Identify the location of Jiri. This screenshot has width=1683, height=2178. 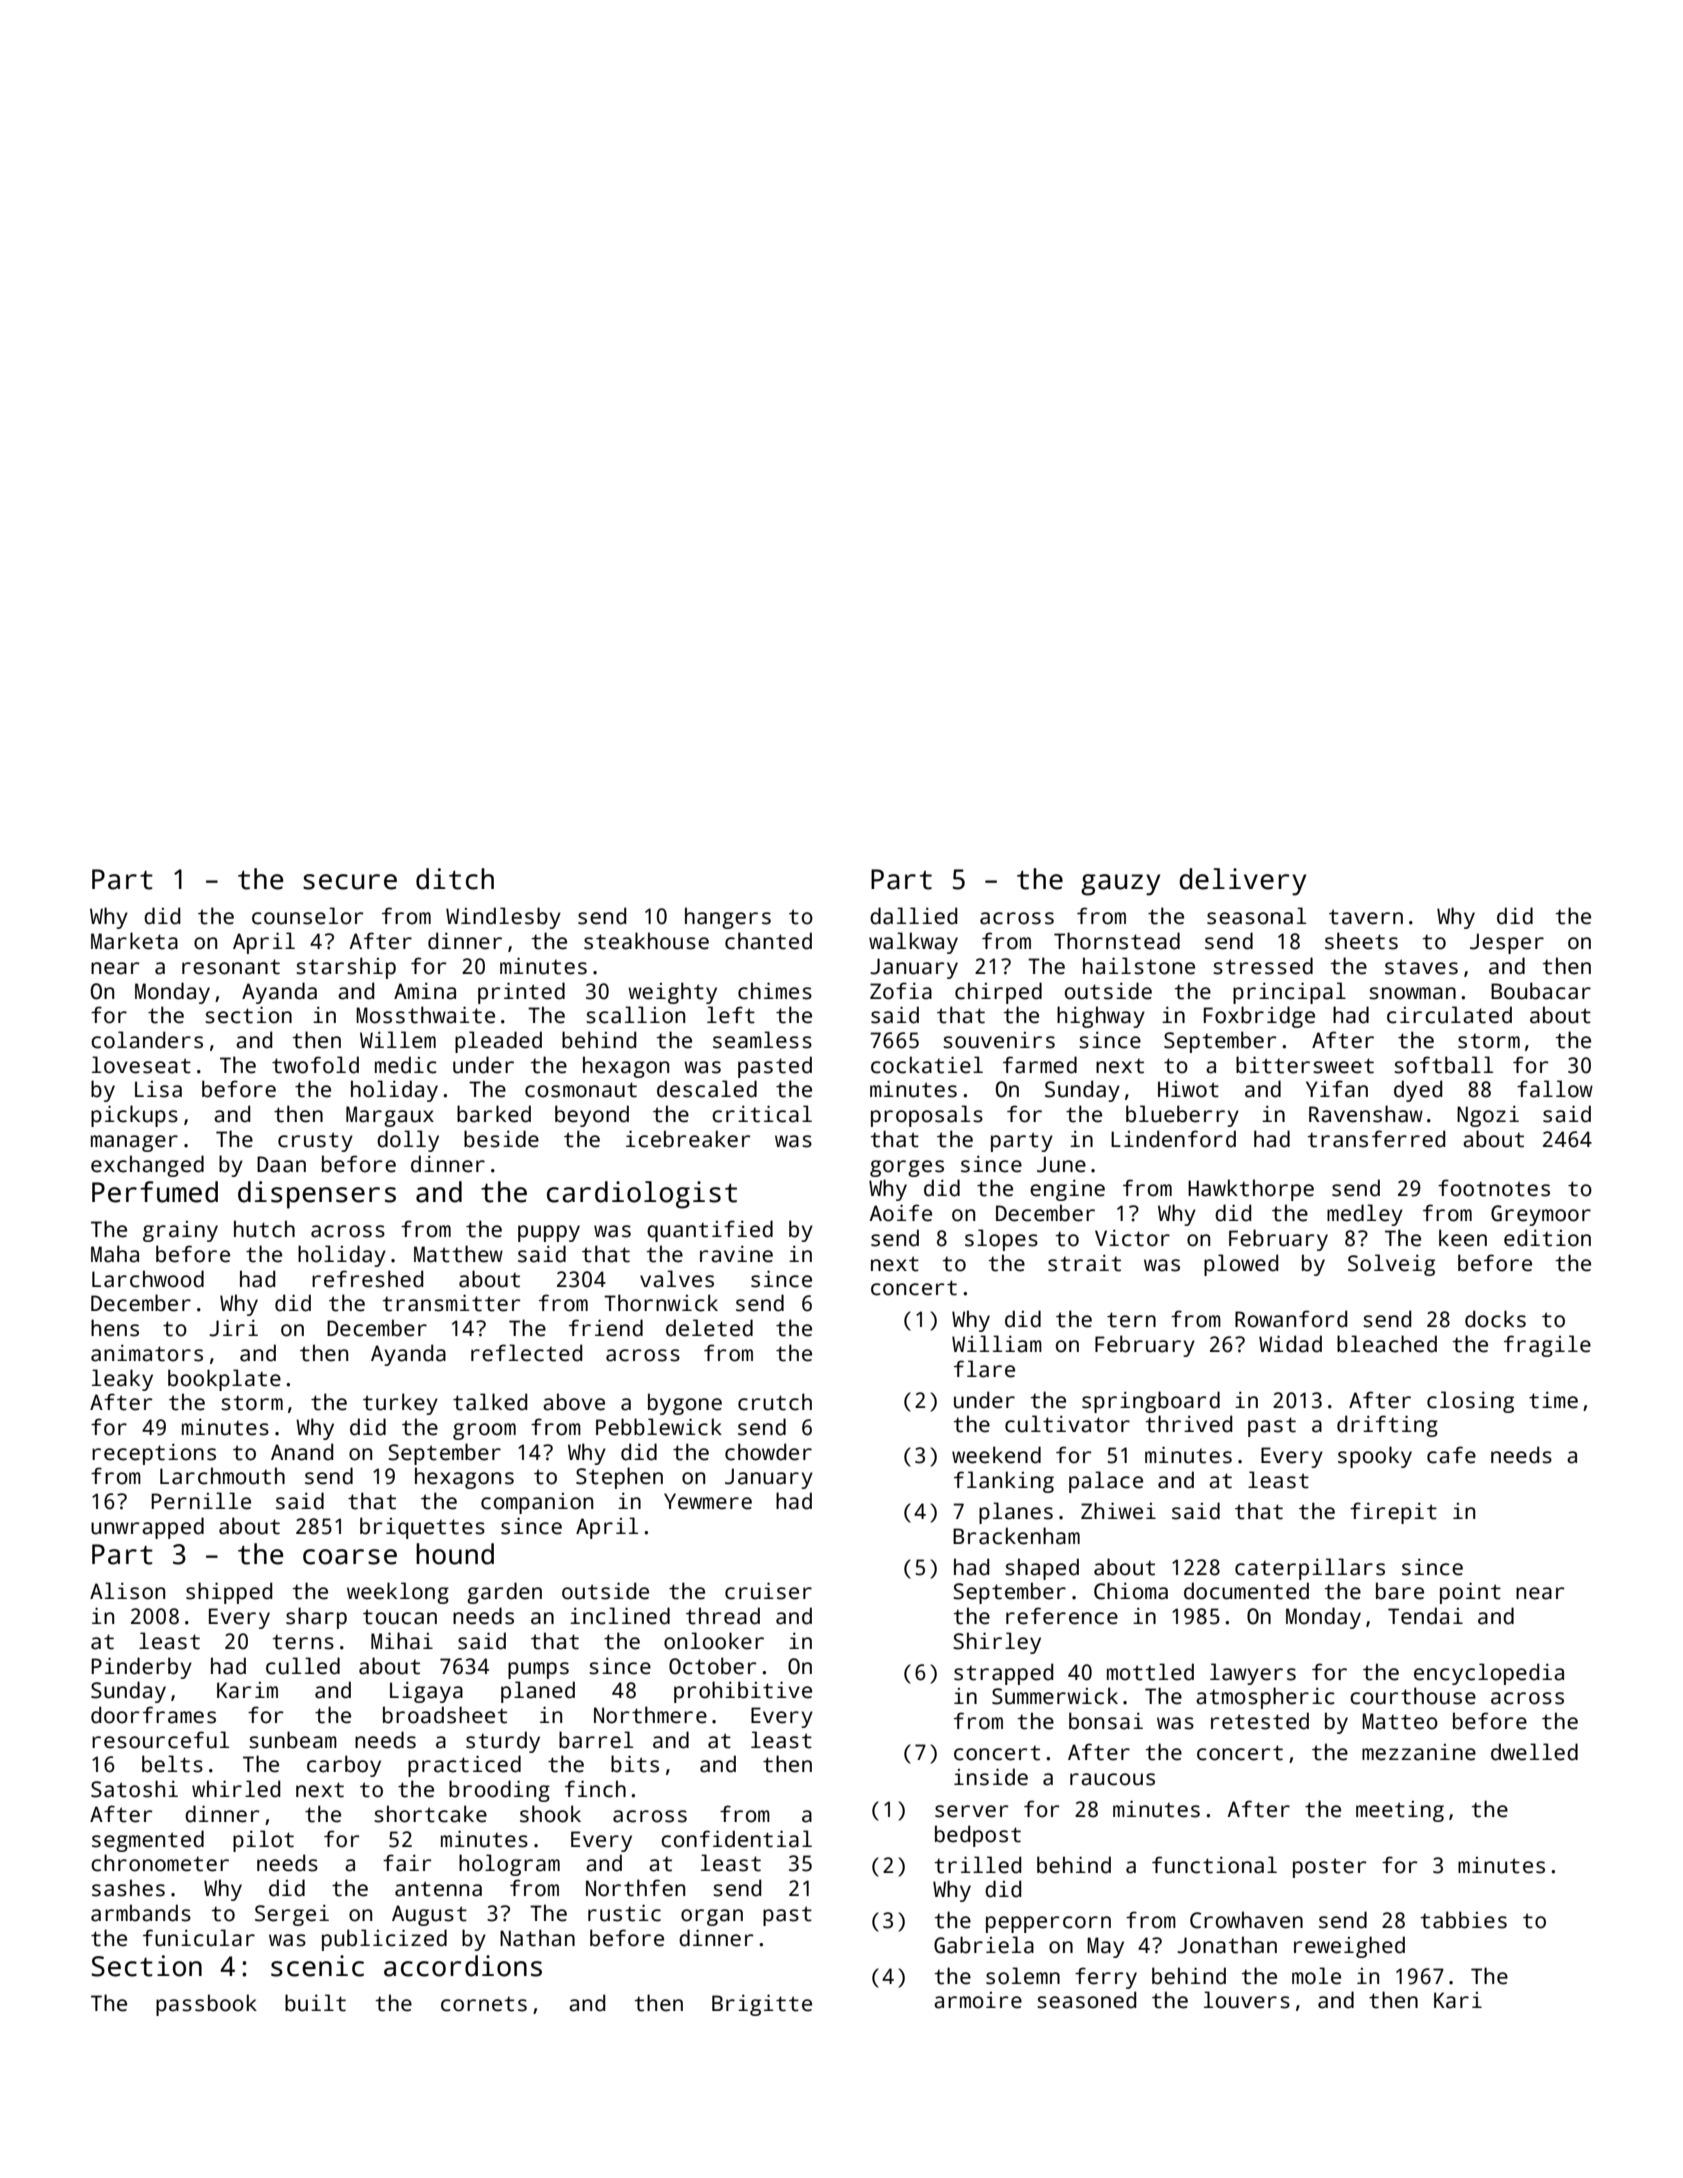
(233, 1328).
